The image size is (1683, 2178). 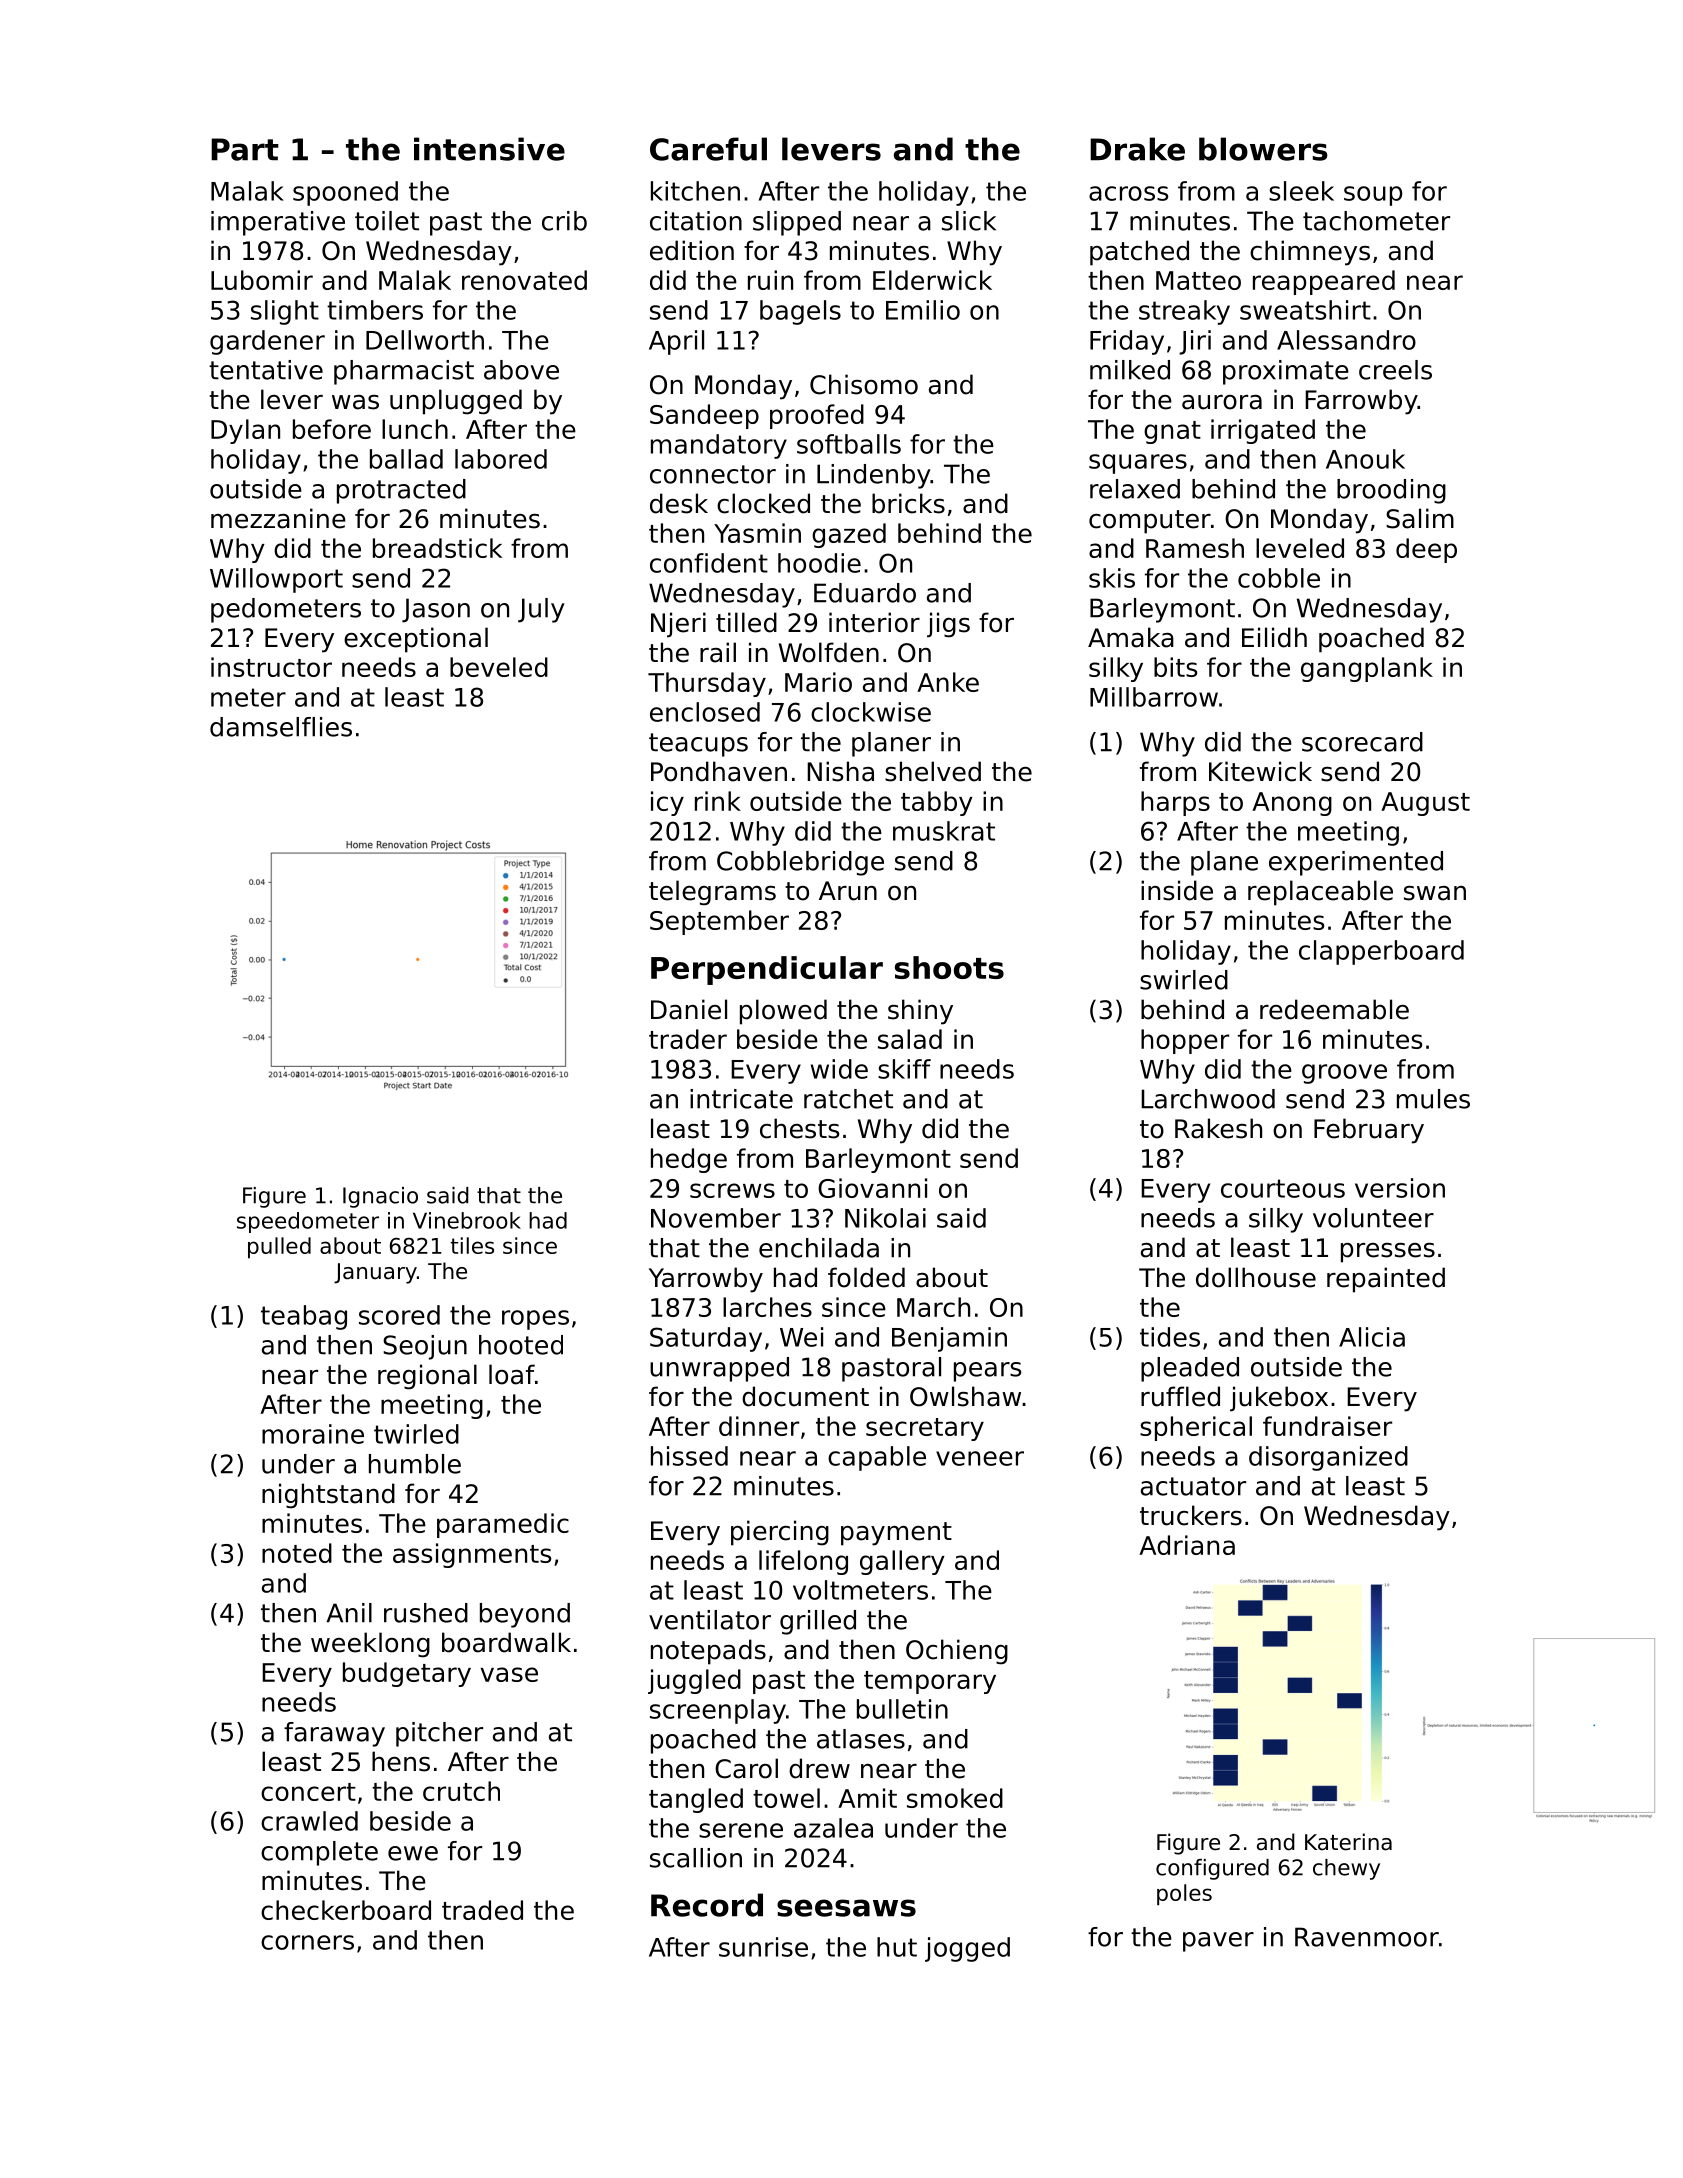 I want to click on ventilator, so click(x=710, y=1620).
